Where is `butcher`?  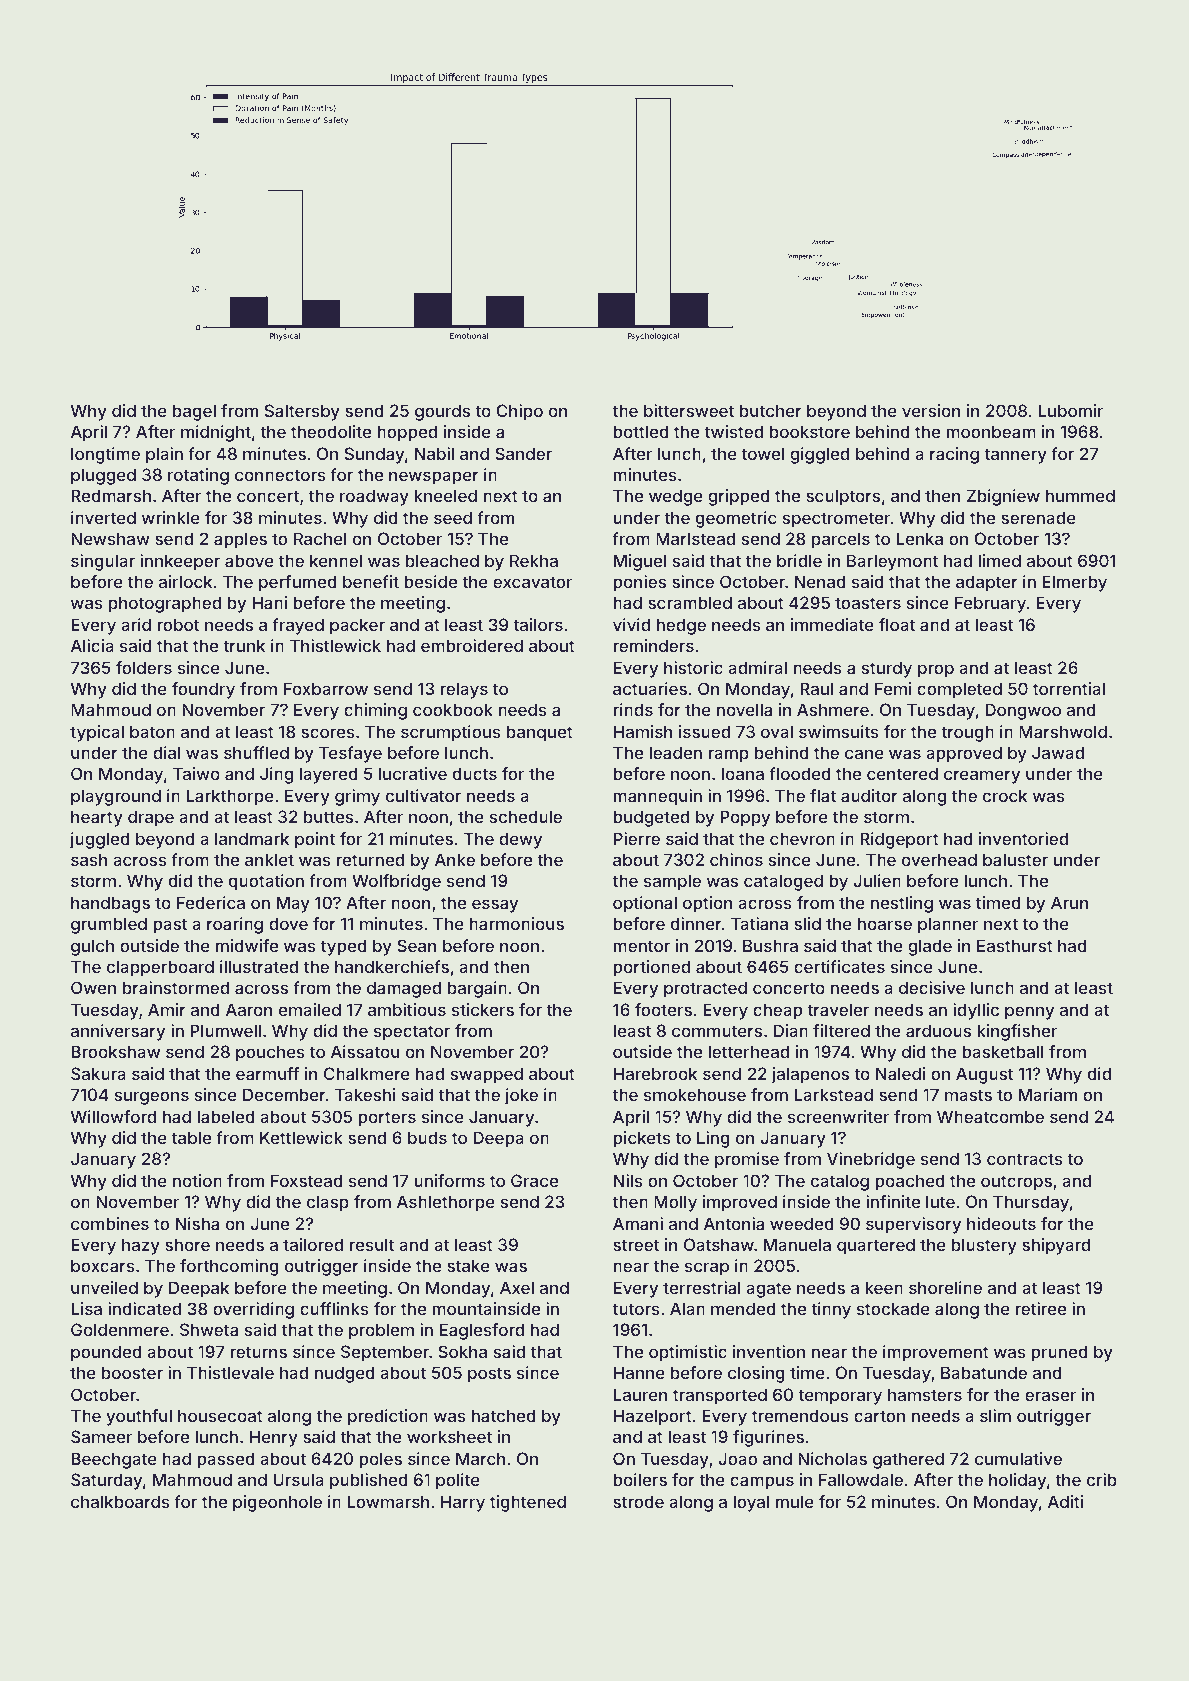 butcher is located at coordinates (771, 410).
